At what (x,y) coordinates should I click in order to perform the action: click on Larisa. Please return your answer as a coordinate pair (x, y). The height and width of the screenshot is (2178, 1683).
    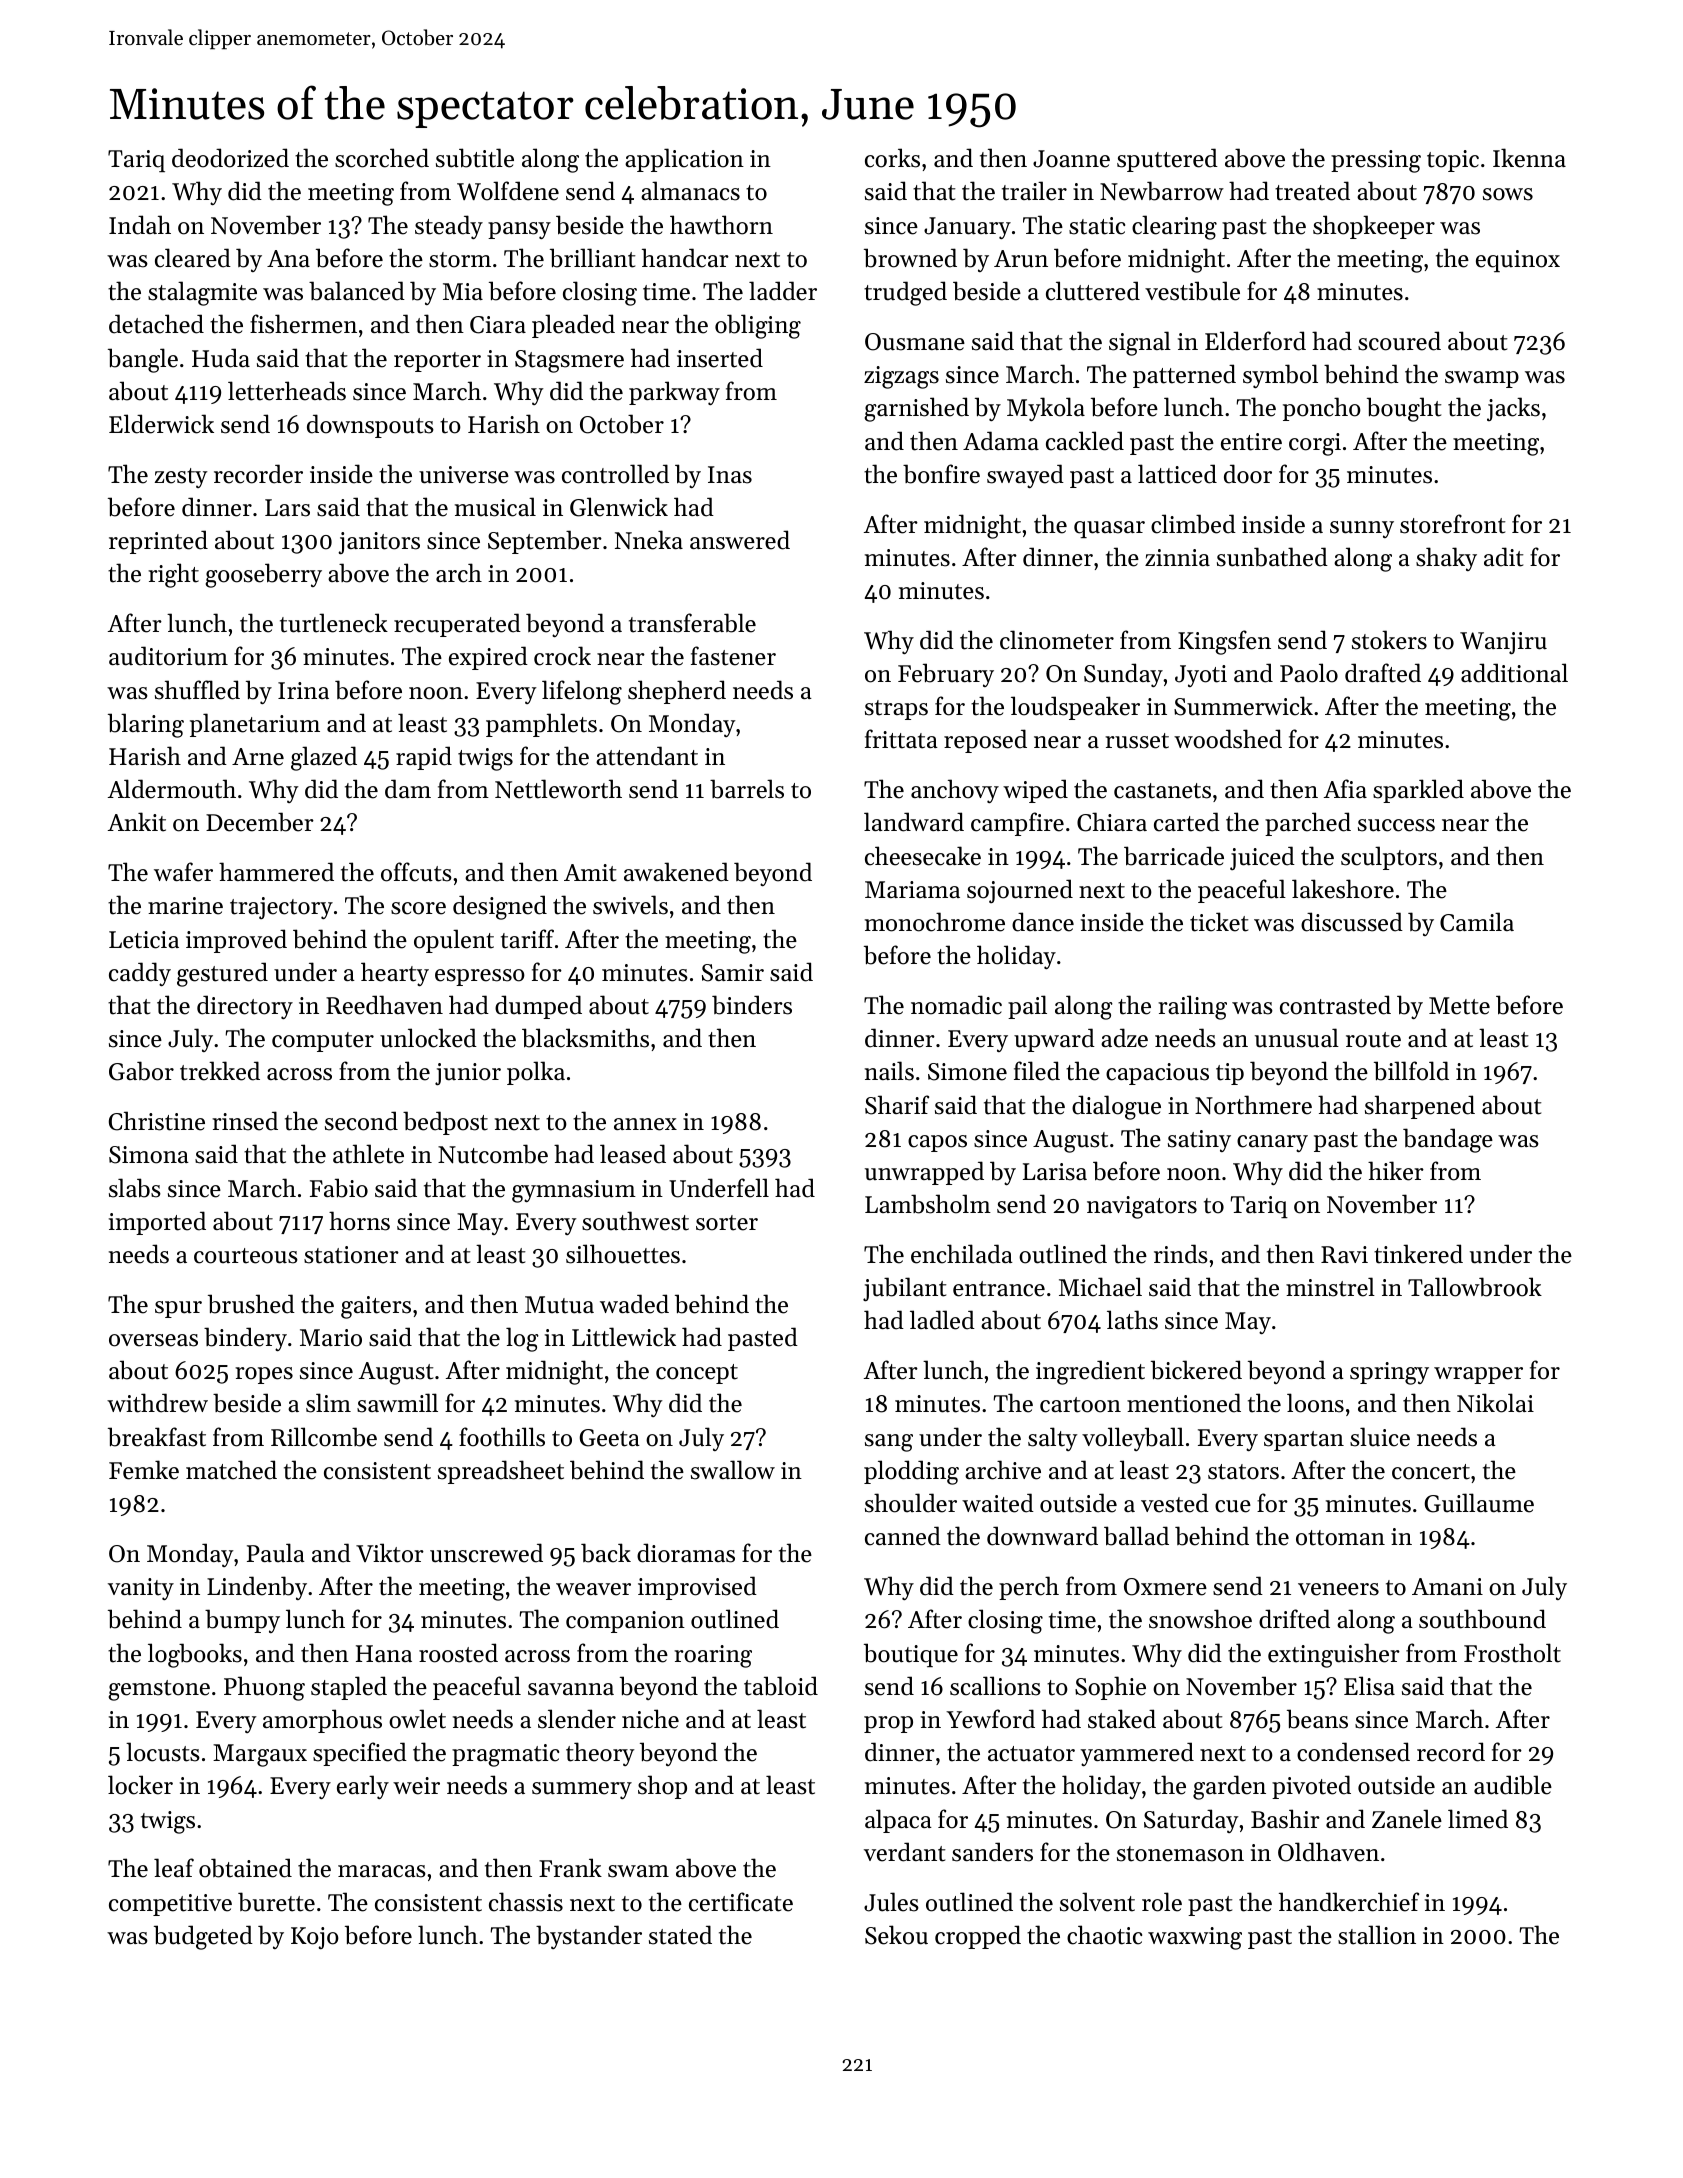
    Looking at the image, I should click on (1055, 1172).
